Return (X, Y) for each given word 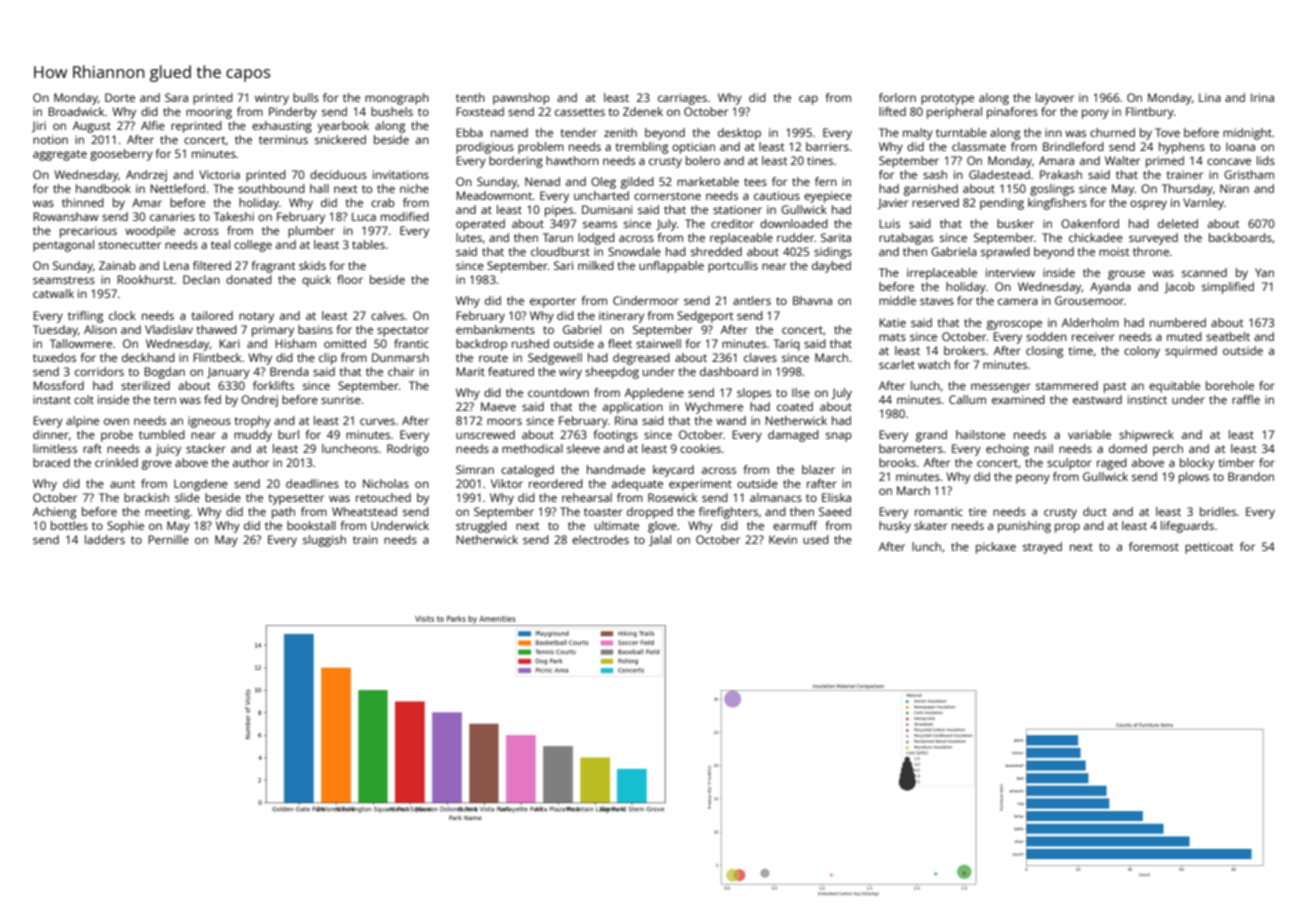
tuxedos (54, 357)
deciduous (338, 174)
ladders (105, 539)
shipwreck (1146, 436)
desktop (739, 134)
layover (1055, 99)
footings (615, 436)
